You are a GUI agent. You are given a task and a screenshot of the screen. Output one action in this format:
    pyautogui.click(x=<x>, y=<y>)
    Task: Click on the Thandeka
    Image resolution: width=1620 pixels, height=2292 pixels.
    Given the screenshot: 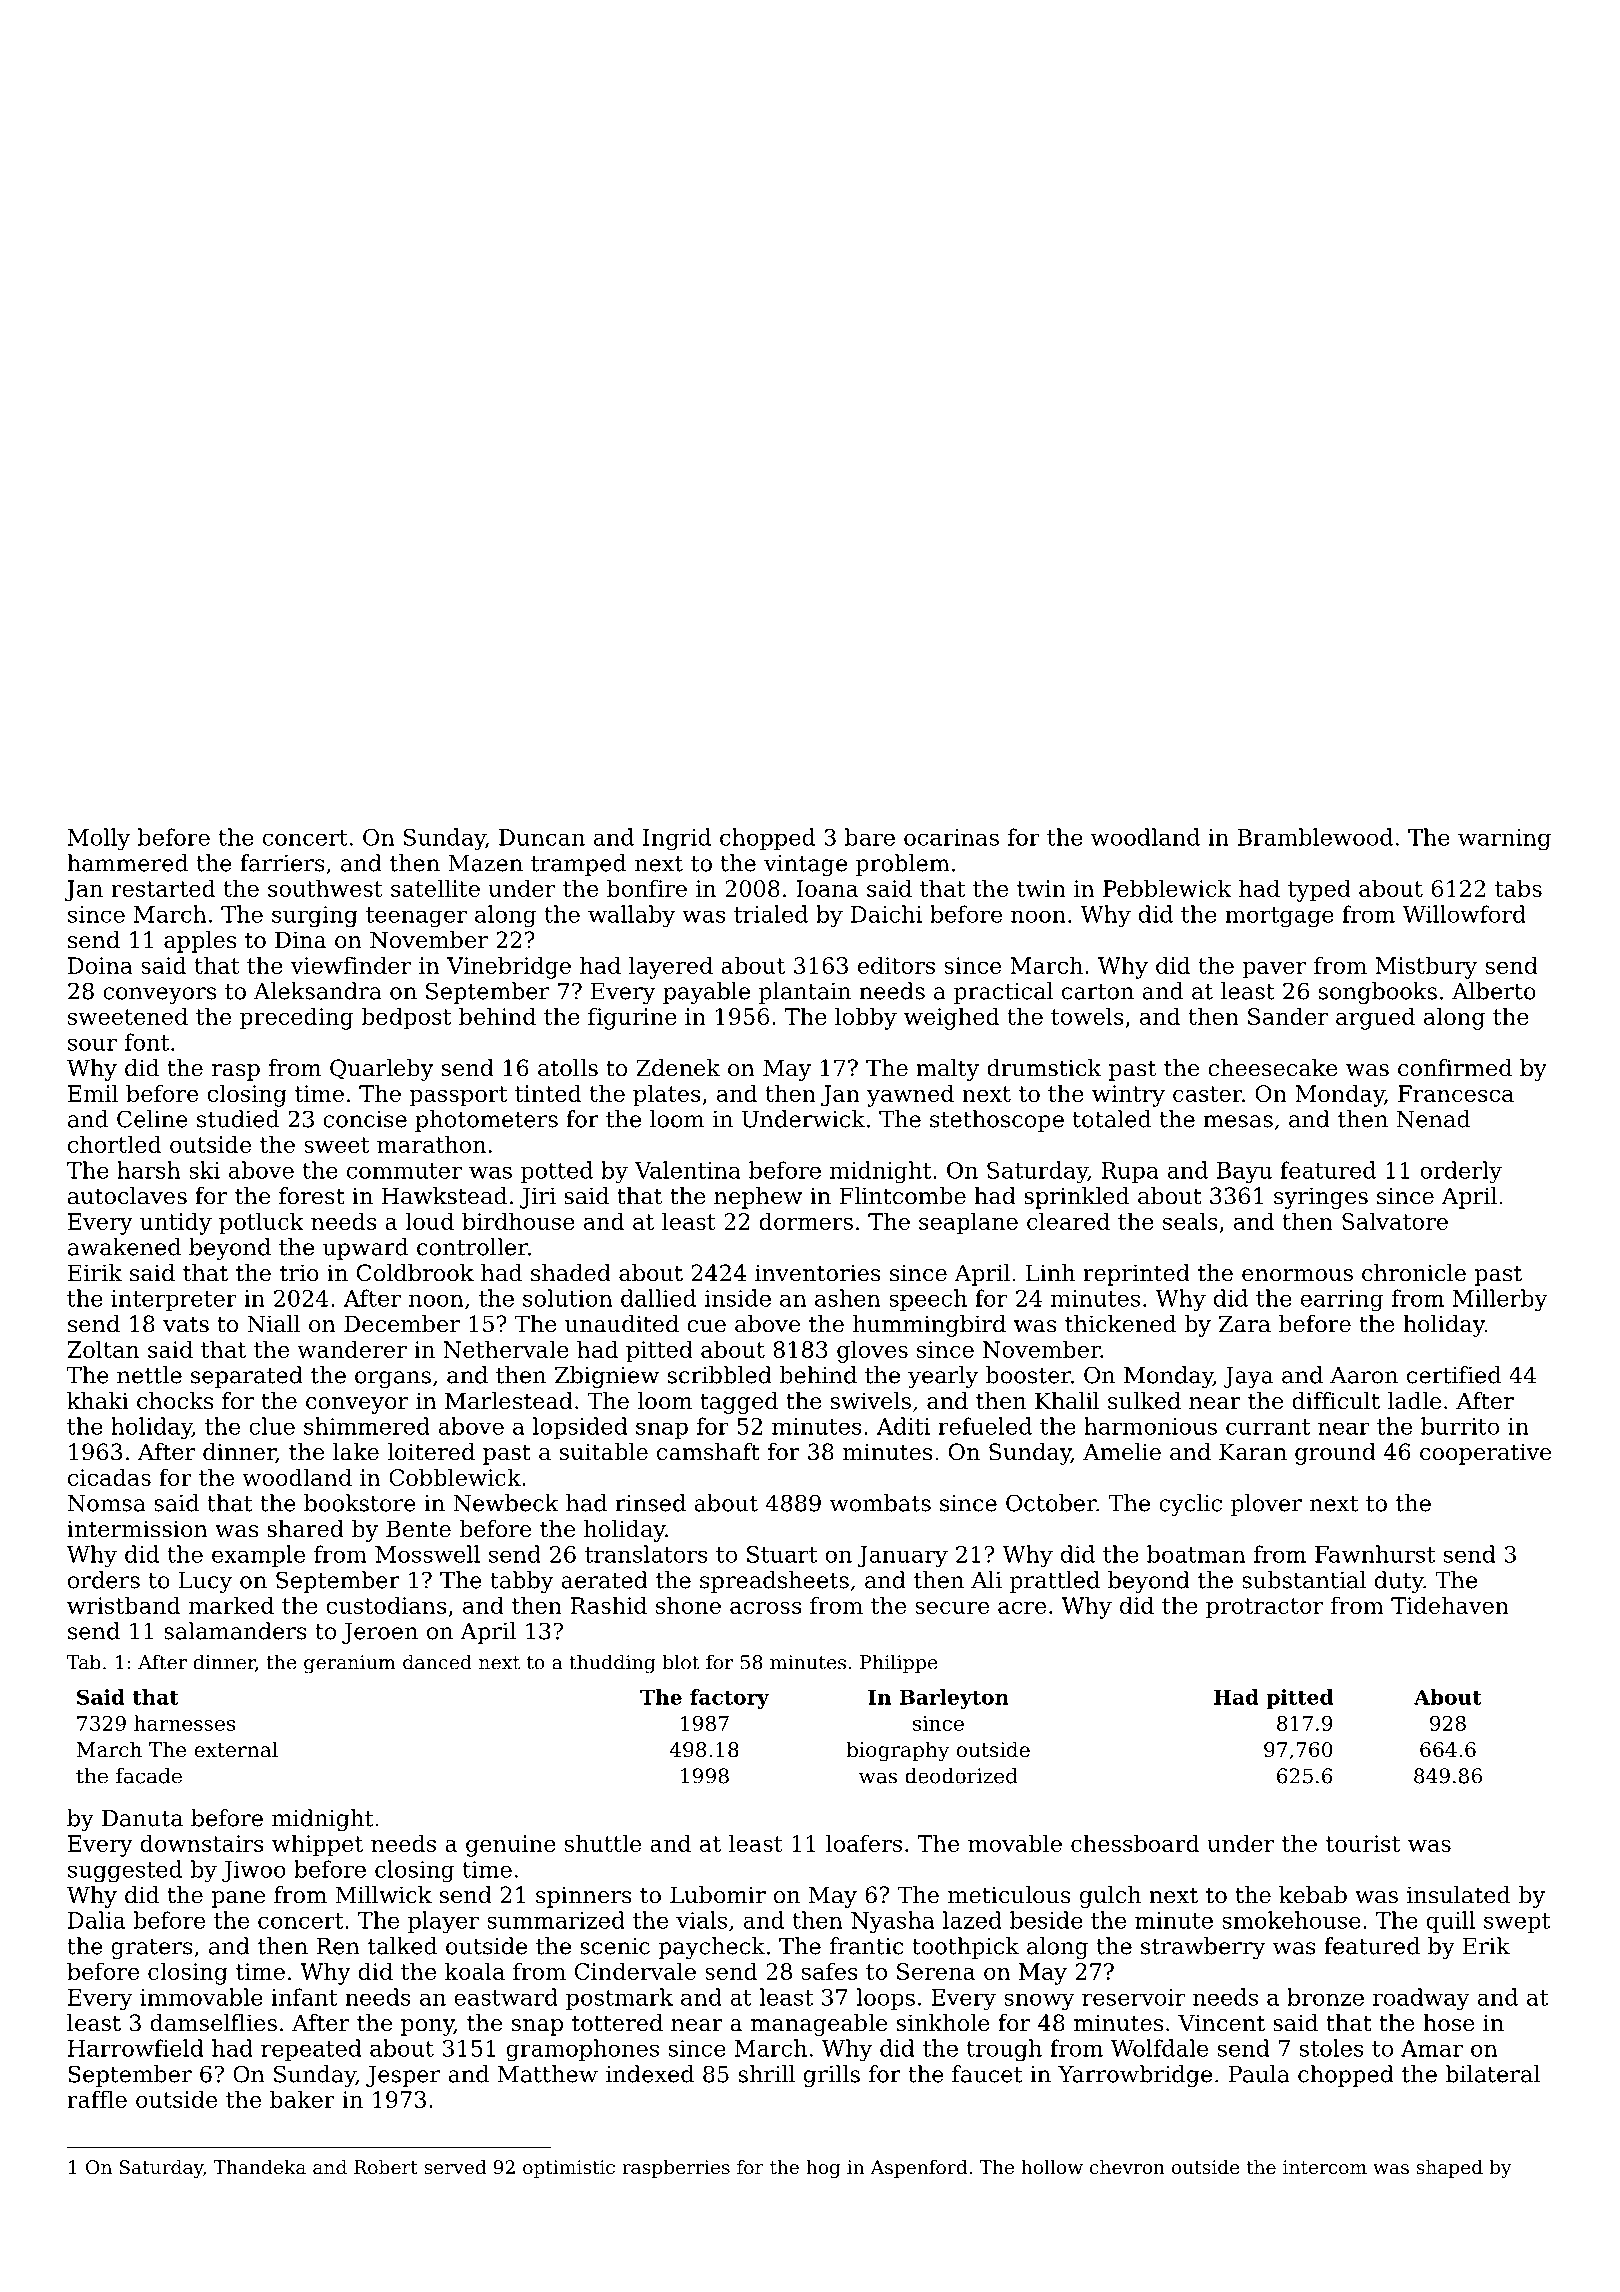 What is the action you would take?
    pyautogui.click(x=259, y=2167)
